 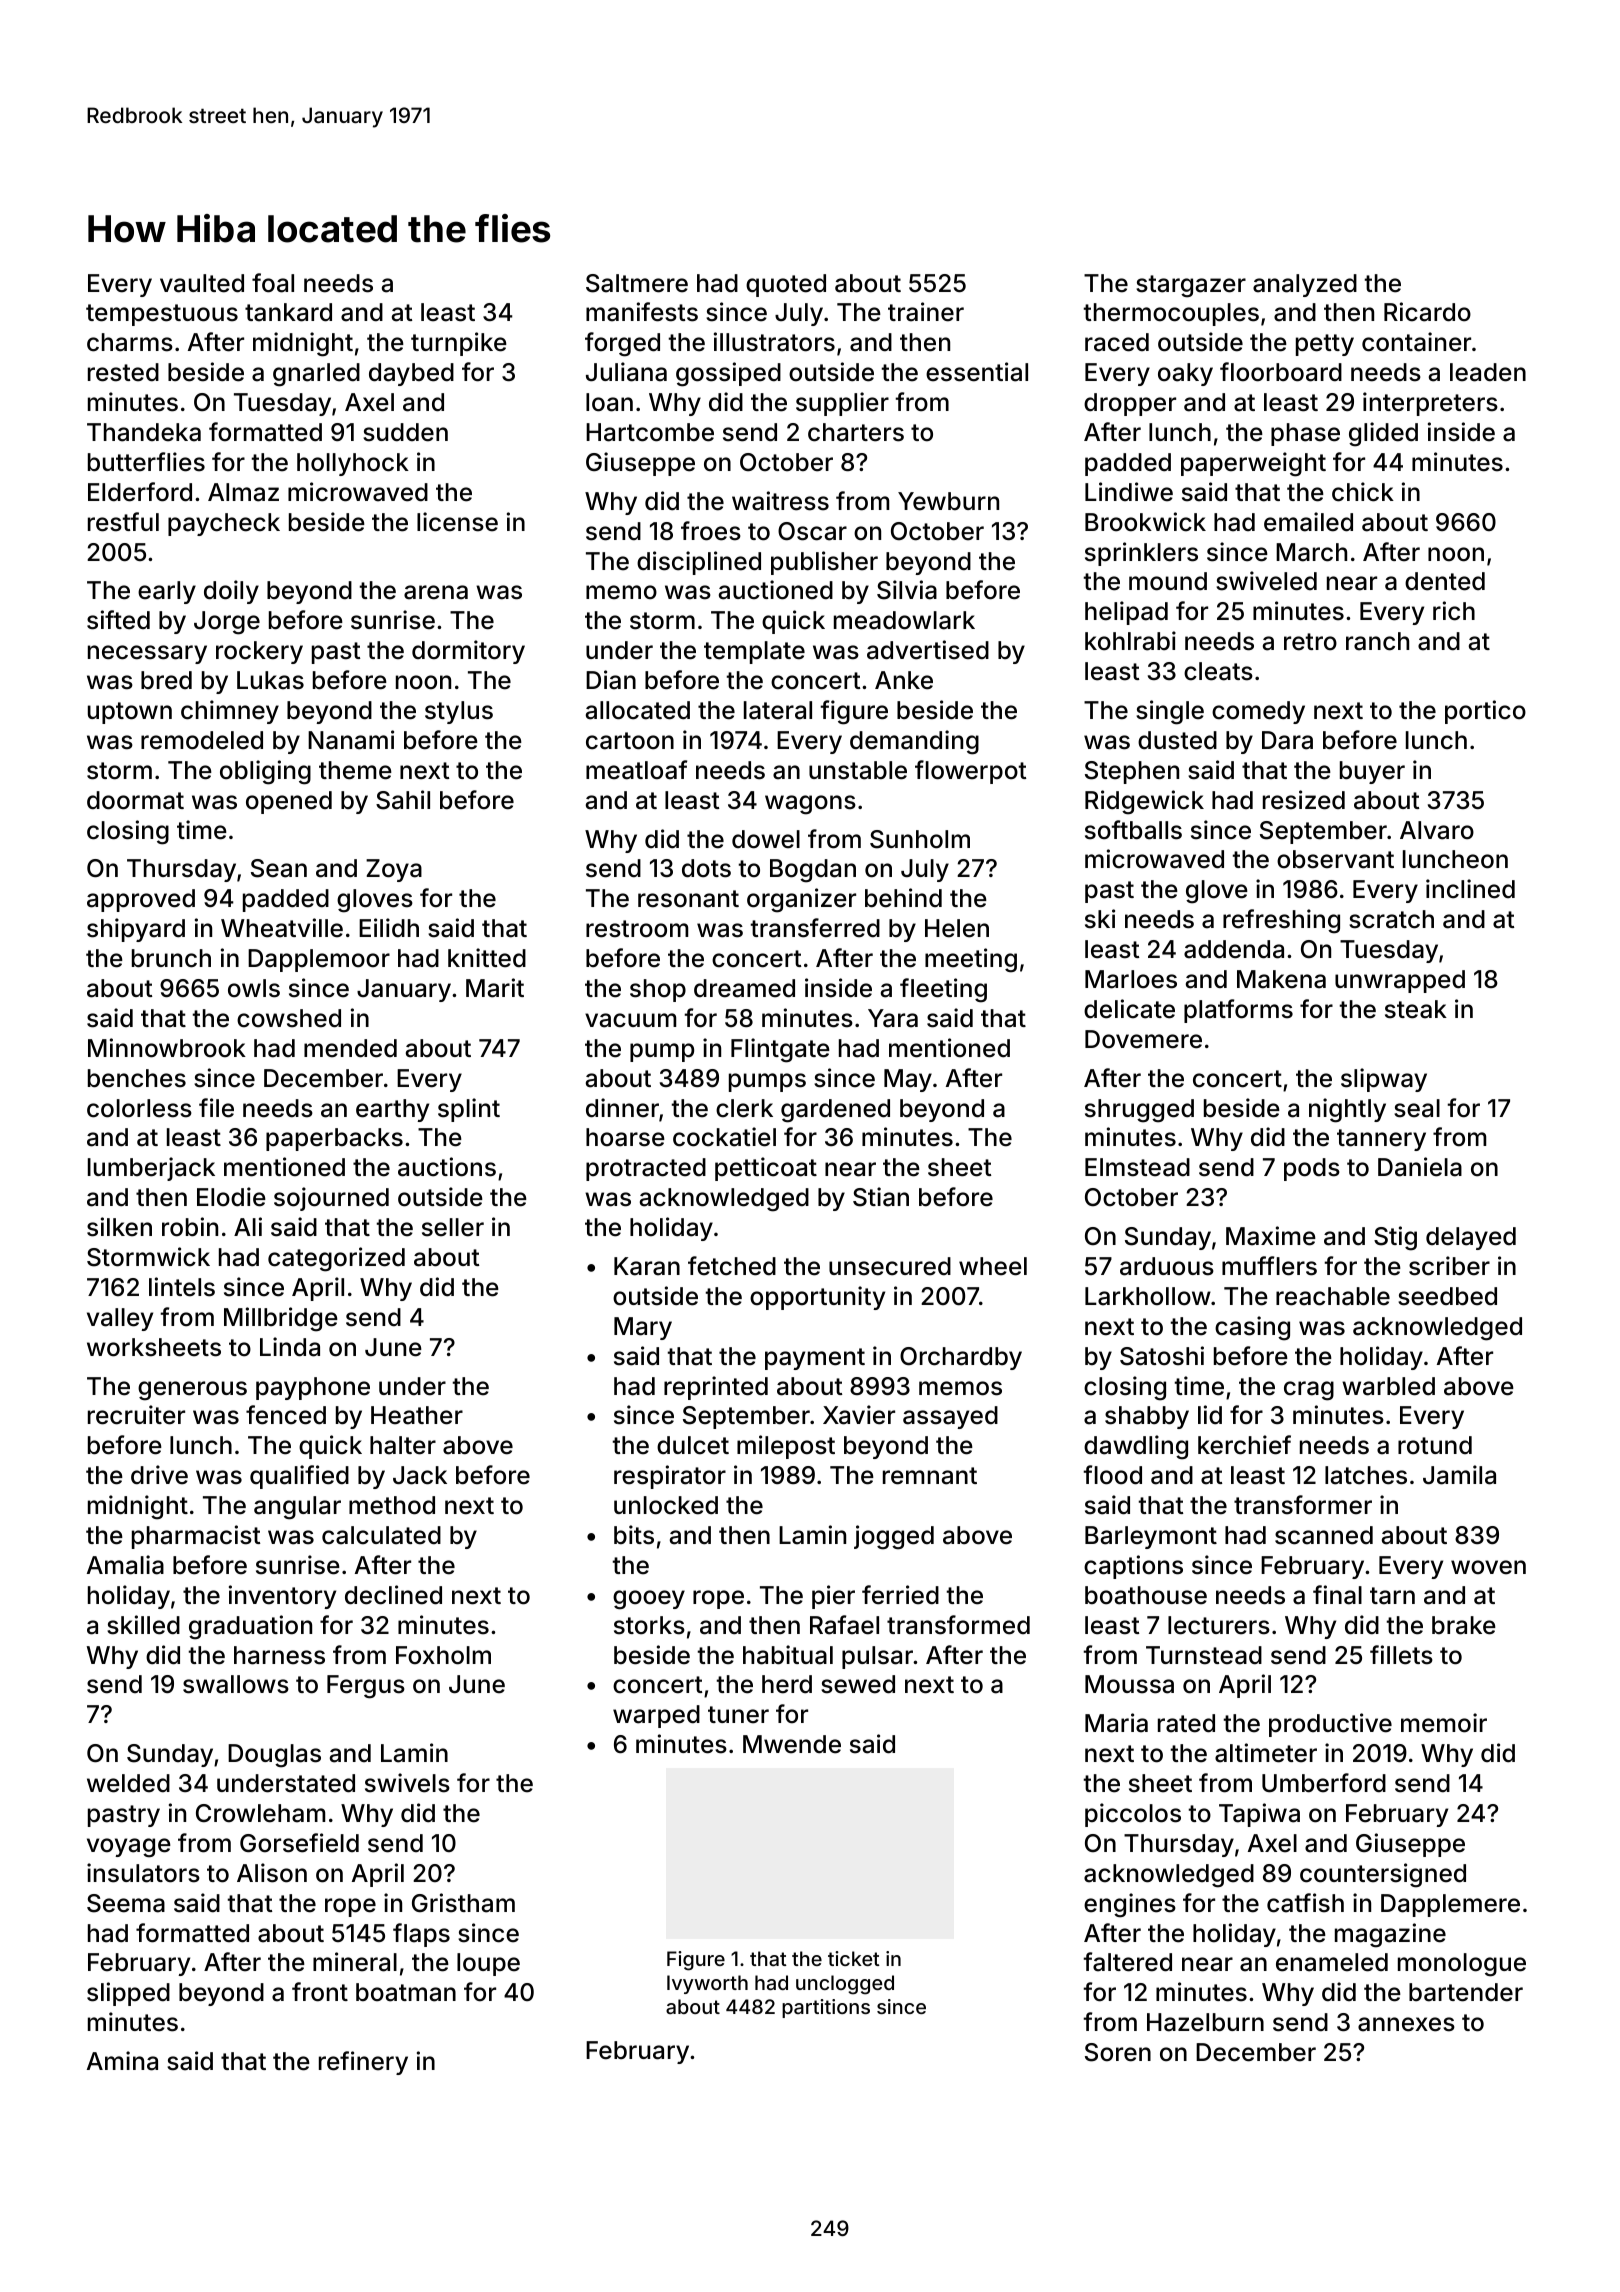 What do you see at coordinates (453, 1227) in the image?
I see `seller` at bounding box center [453, 1227].
